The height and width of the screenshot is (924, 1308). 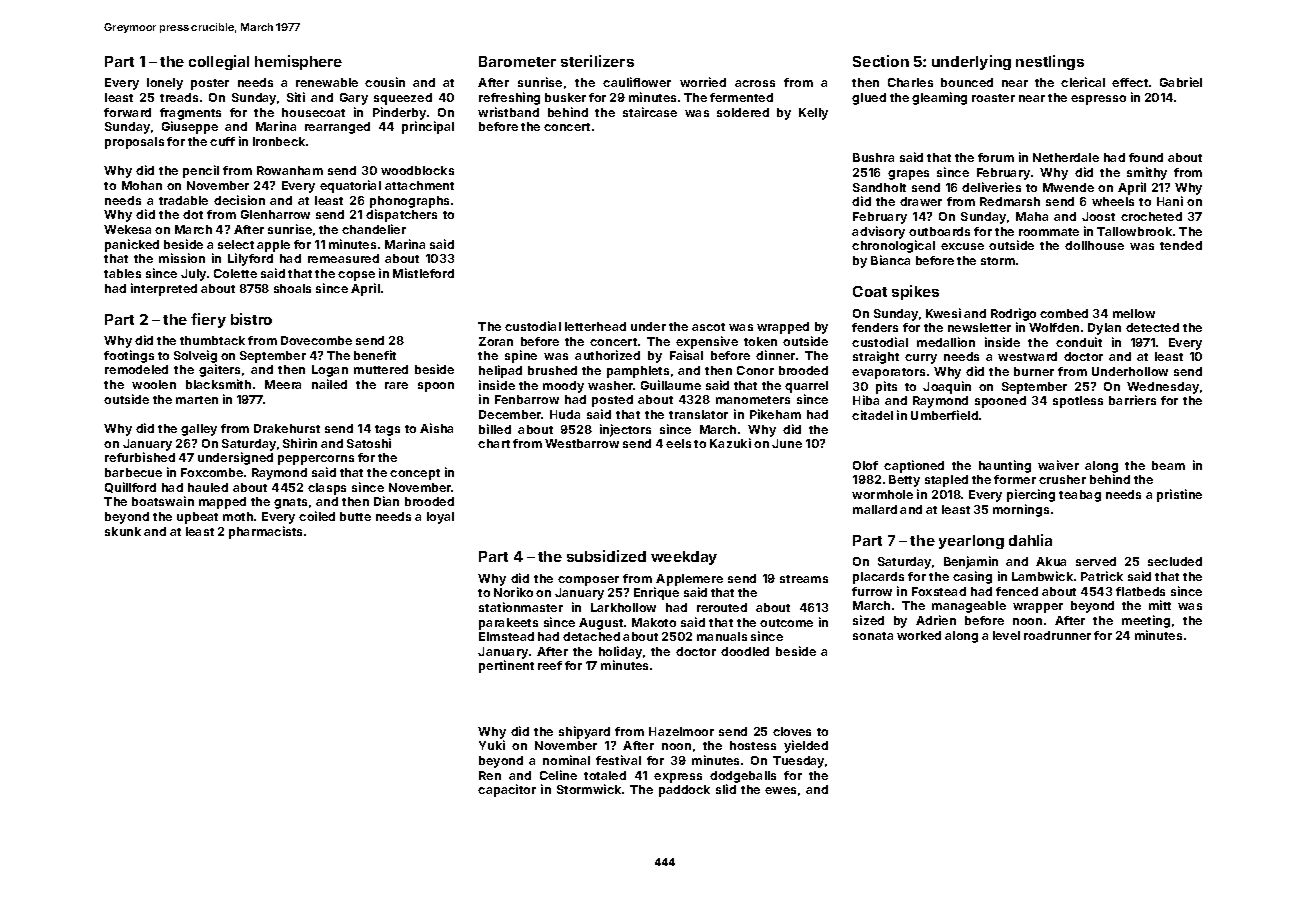 I want to click on pharmacists, so click(x=265, y=532).
